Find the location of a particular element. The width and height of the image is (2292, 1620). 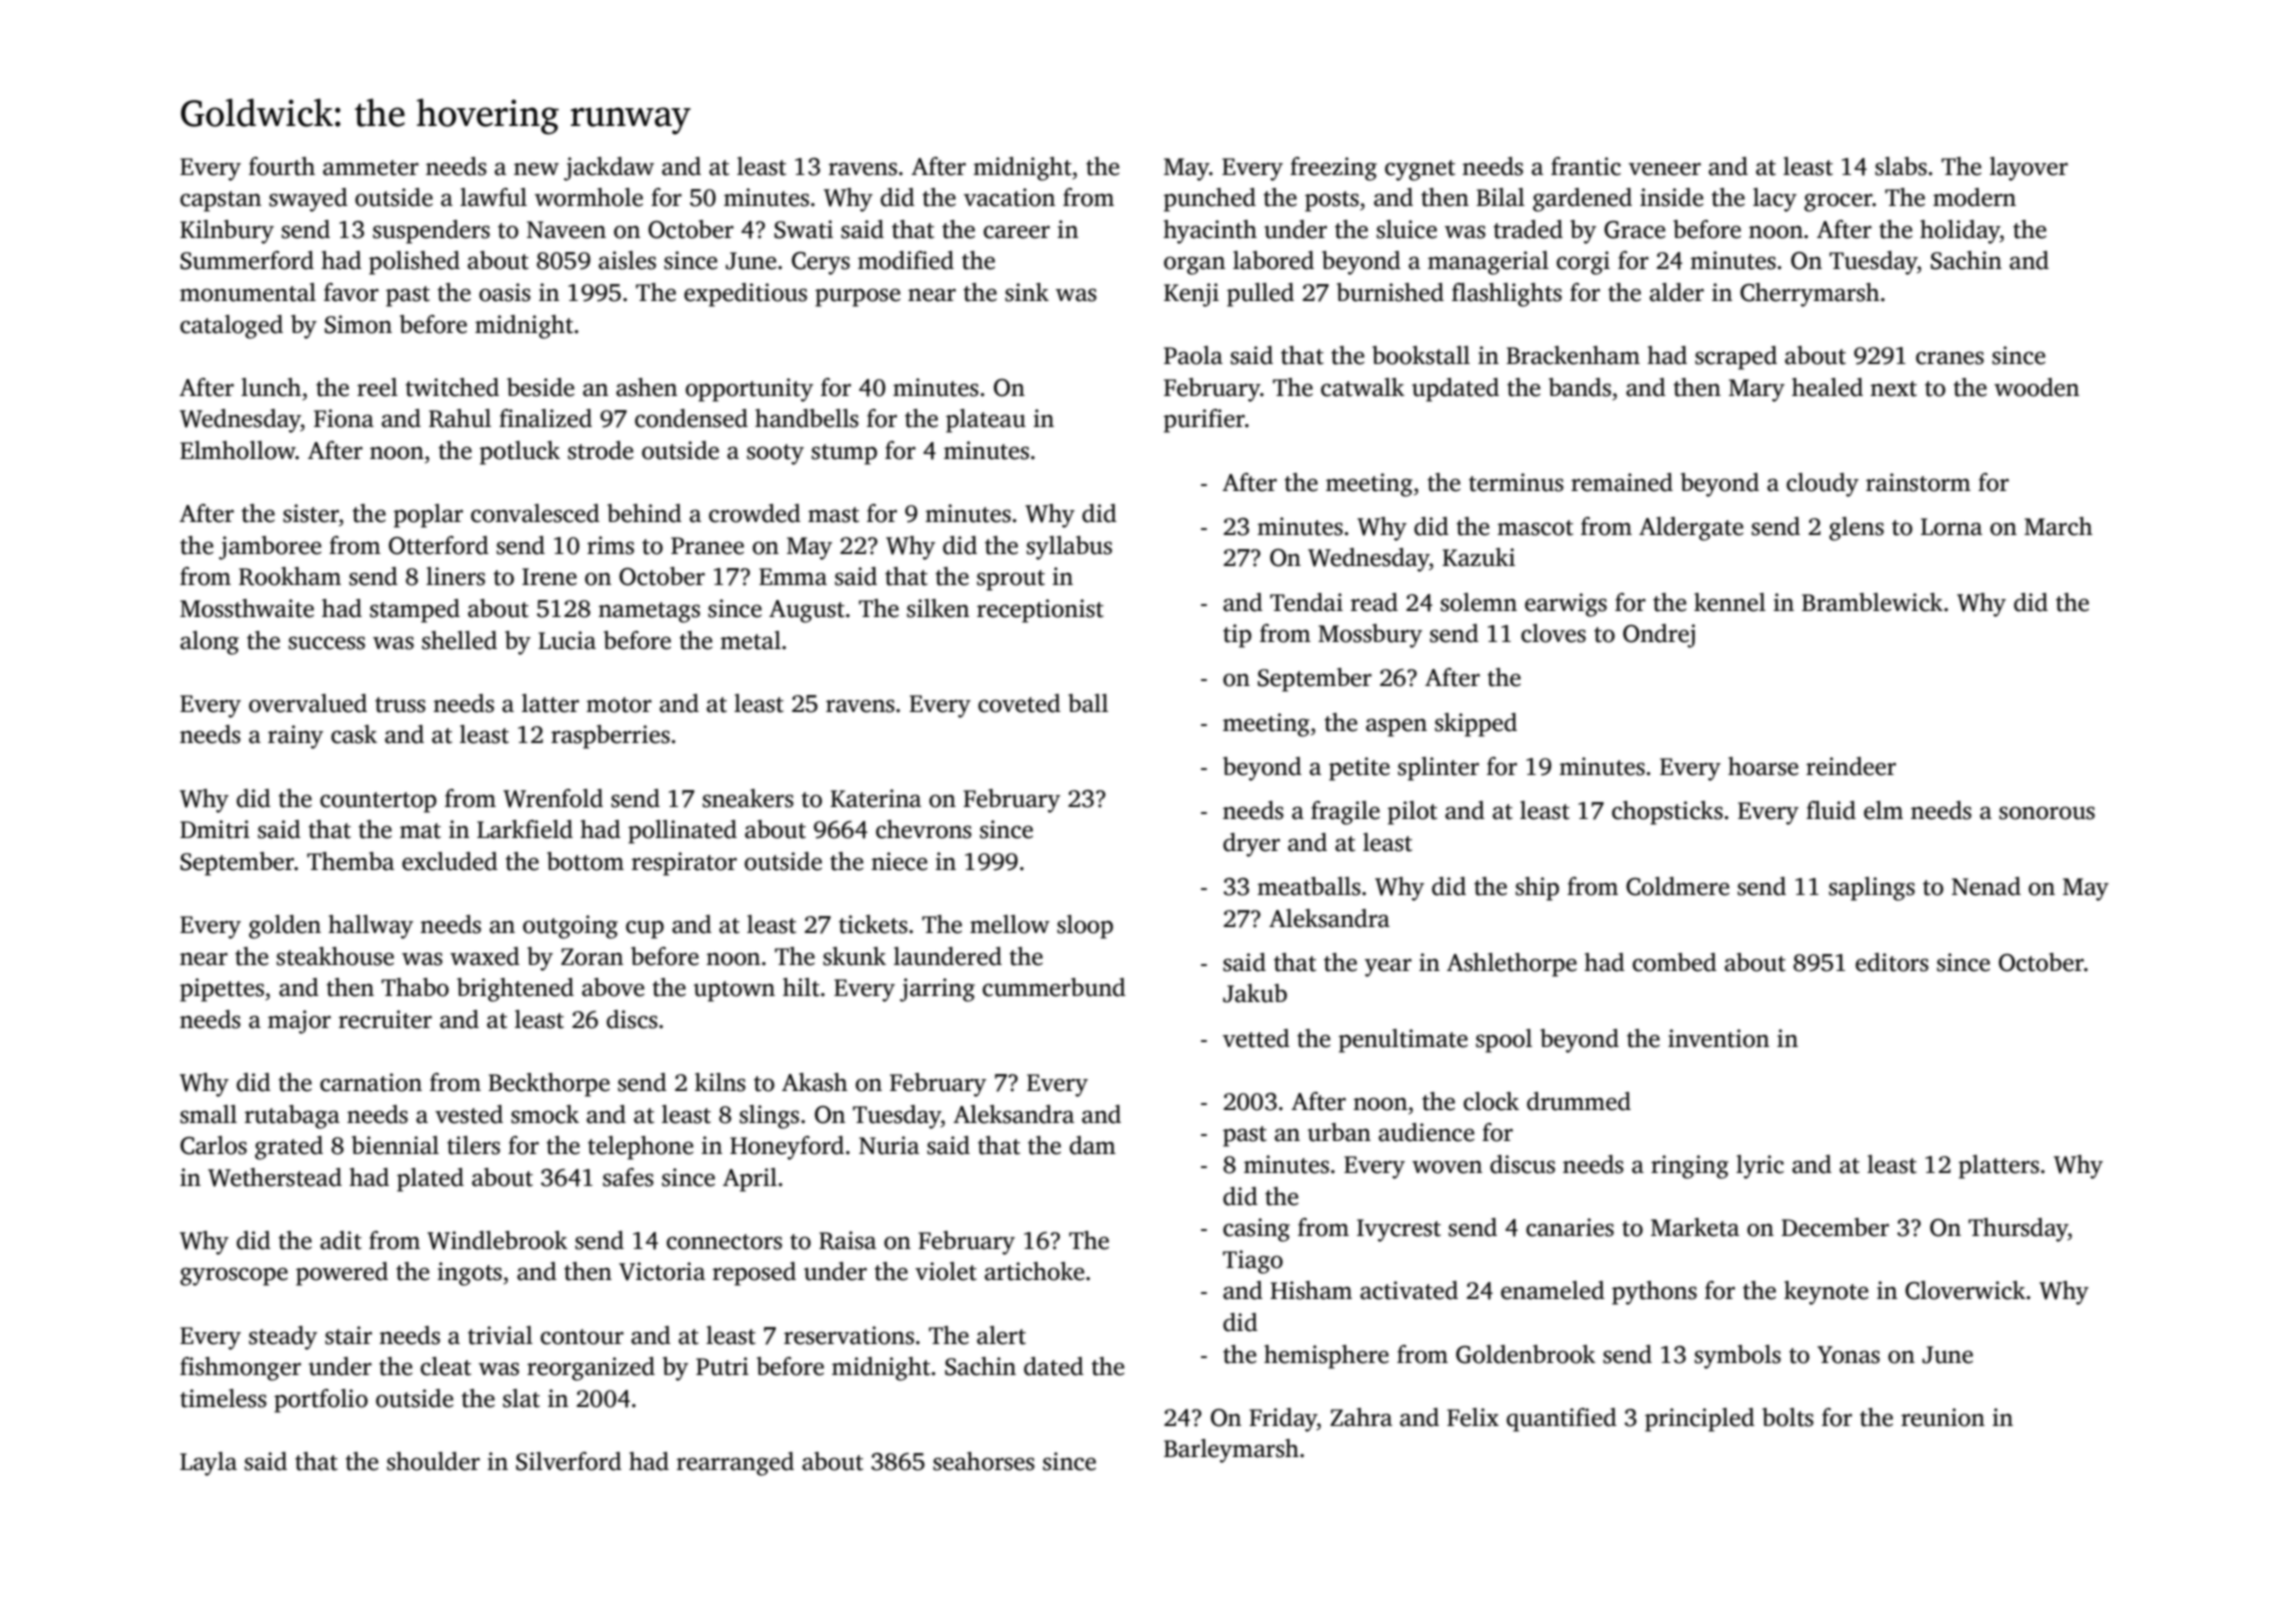

Barleymarsh is located at coordinates (1231, 1451).
